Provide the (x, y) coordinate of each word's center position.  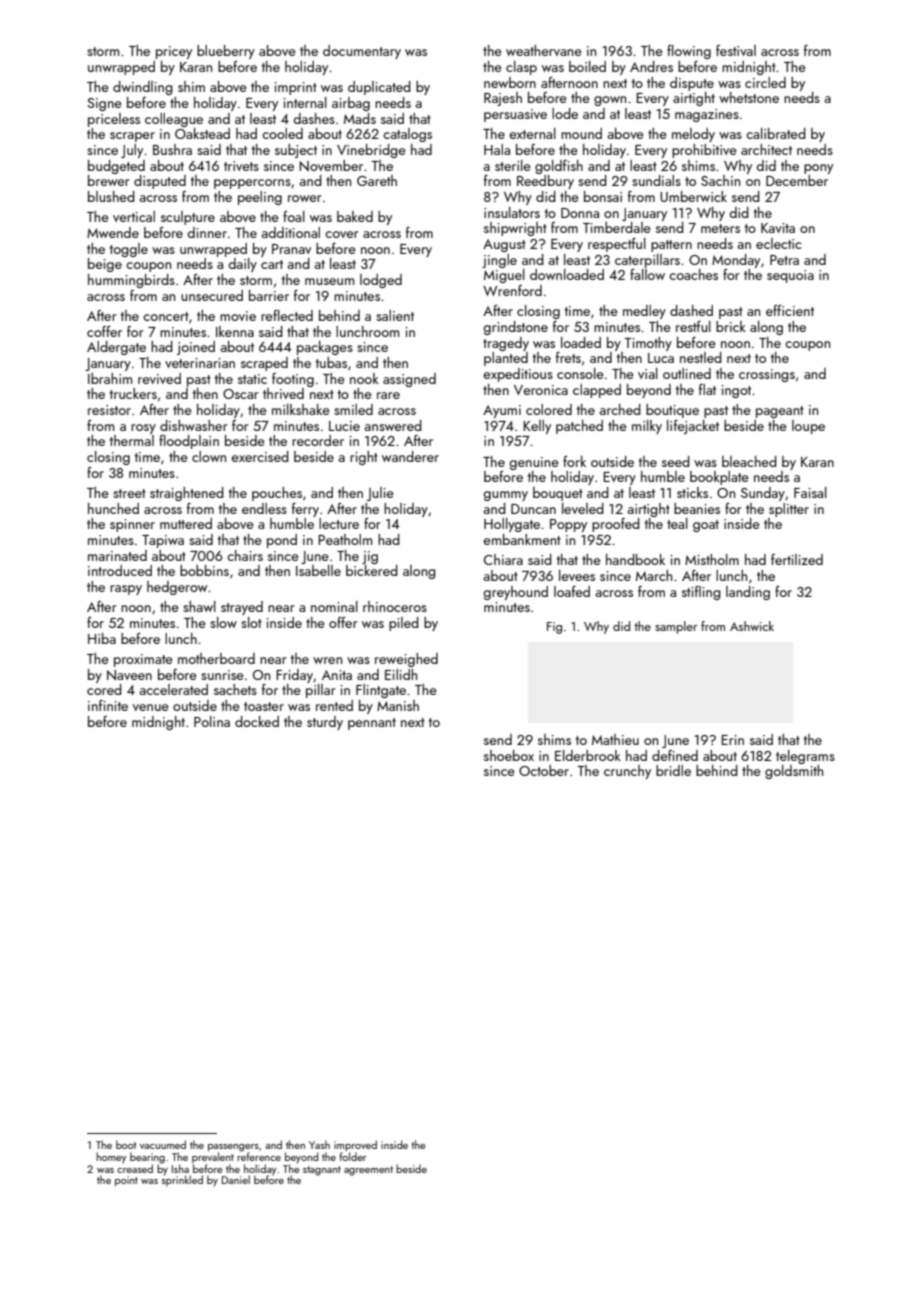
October (544, 770)
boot (126, 1144)
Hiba (102, 638)
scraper (132, 137)
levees (577, 575)
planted (506, 359)
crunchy (627, 772)
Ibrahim (110, 378)
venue (151, 707)
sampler (676, 627)
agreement (368, 1171)
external (532, 133)
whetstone (749, 97)
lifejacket (693, 427)
